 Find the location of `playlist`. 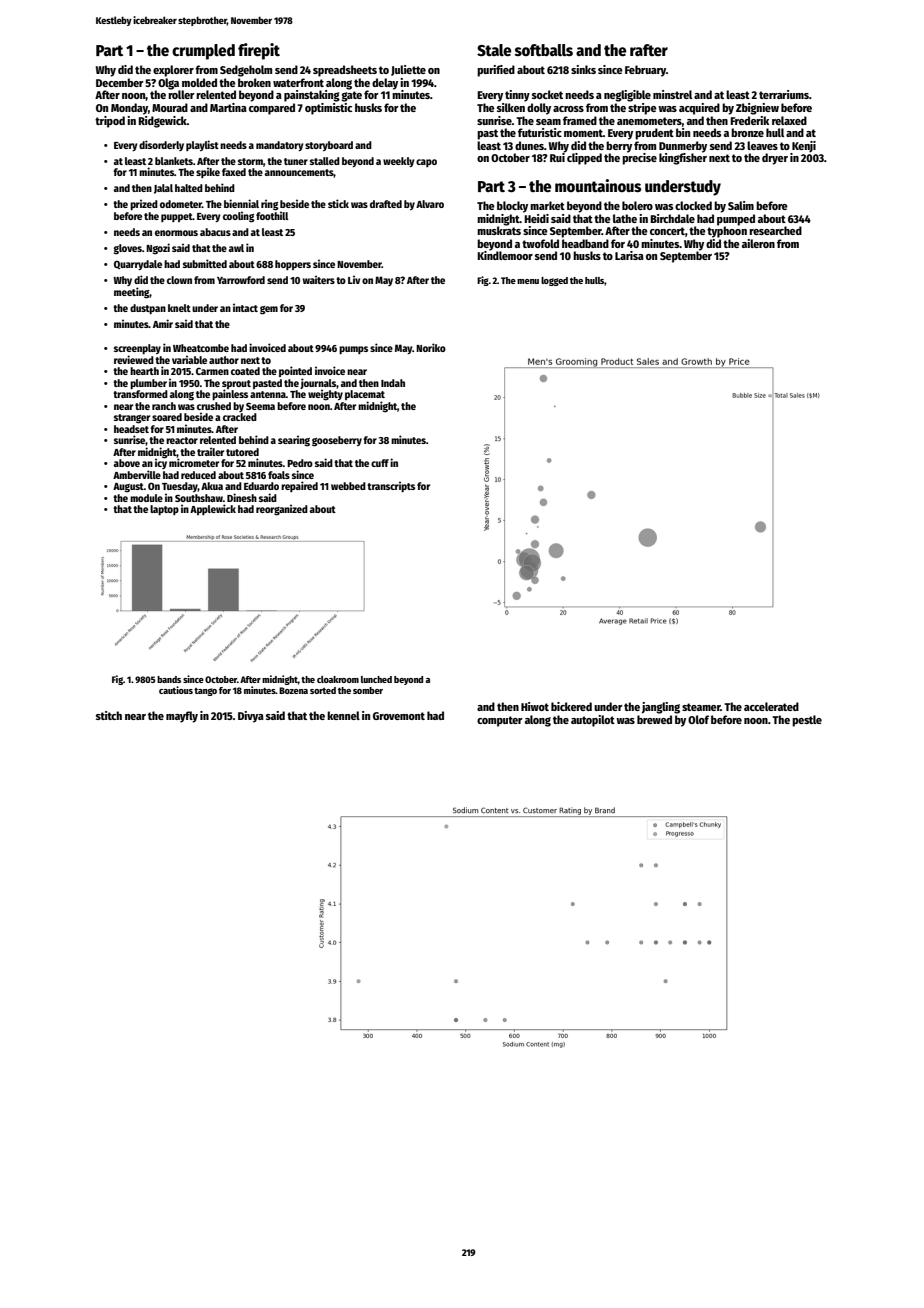

playlist is located at coordinates (202, 145).
